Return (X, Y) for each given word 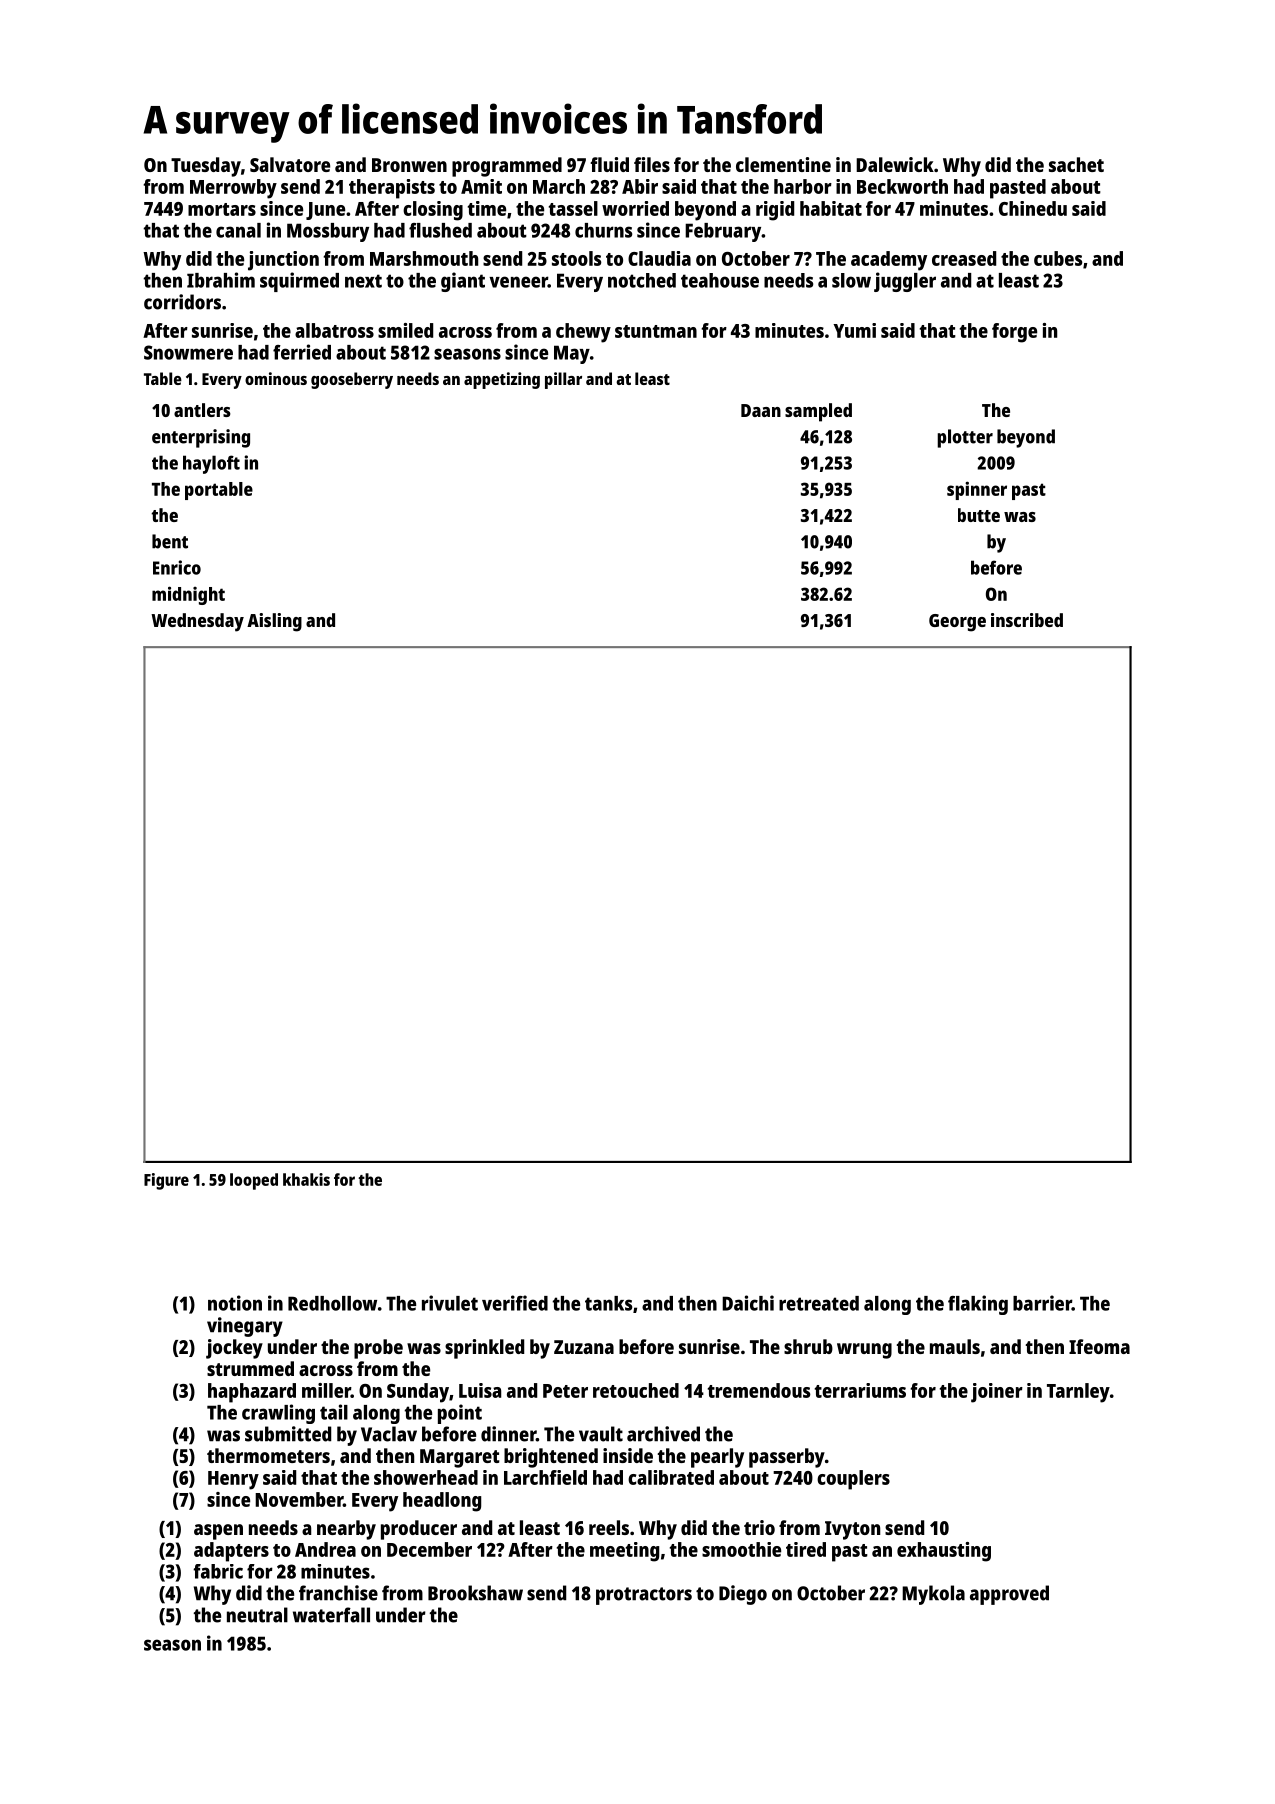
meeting (624, 1552)
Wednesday (197, 622)
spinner (977, 490)
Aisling (274, 622)
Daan (761, 410)
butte (979, 515)
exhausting (944, 1552)
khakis (306, 1179)
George (957, 623)
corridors (182, 302)
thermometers (268, 1455)
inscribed (1027, 620)
